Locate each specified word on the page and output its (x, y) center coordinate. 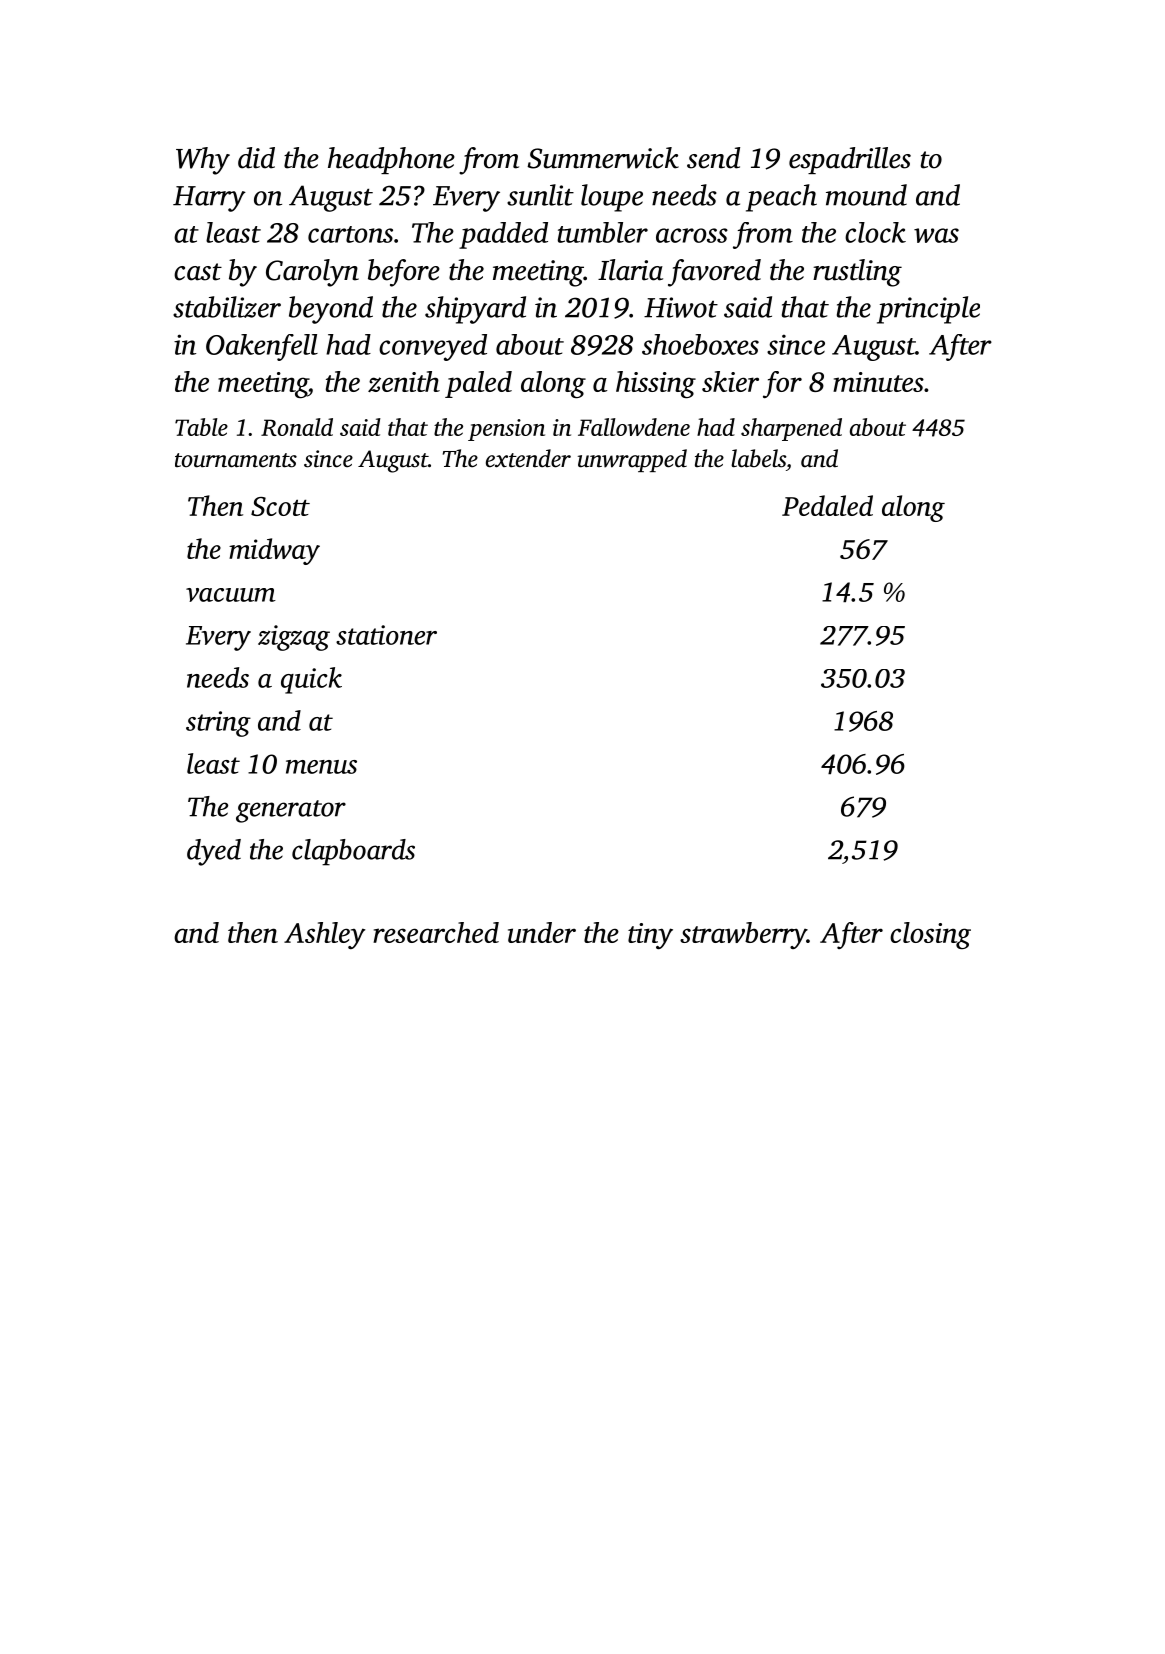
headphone (391, 160)
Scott (280, 506)
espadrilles (850, 160)
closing (930, 935)
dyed (214, 852)
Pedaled (827, 505)
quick (311, 680)
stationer (386, 635)
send (713, 158)
